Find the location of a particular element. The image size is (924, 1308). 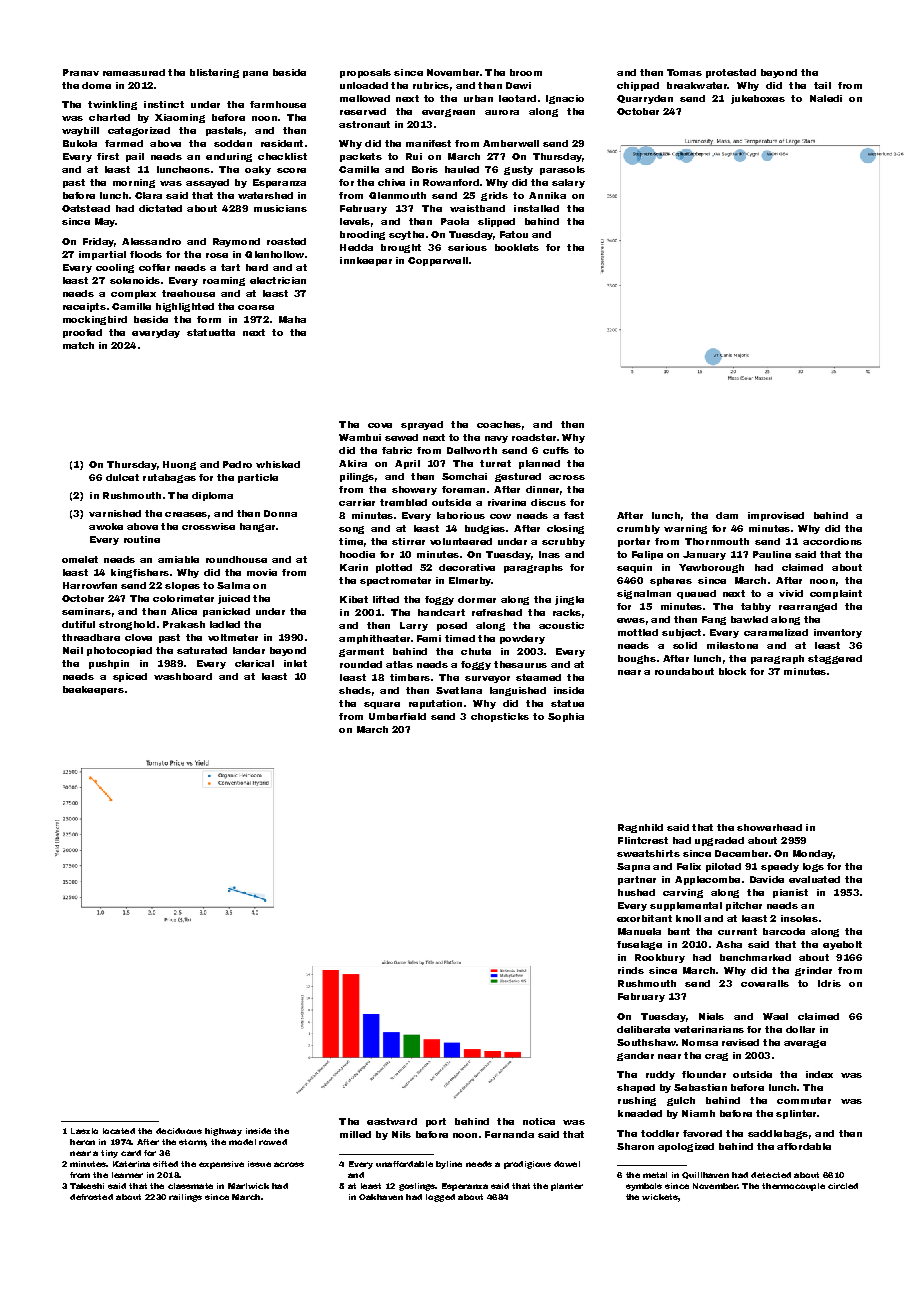

Pranav is located at coordinates (81, 72).
